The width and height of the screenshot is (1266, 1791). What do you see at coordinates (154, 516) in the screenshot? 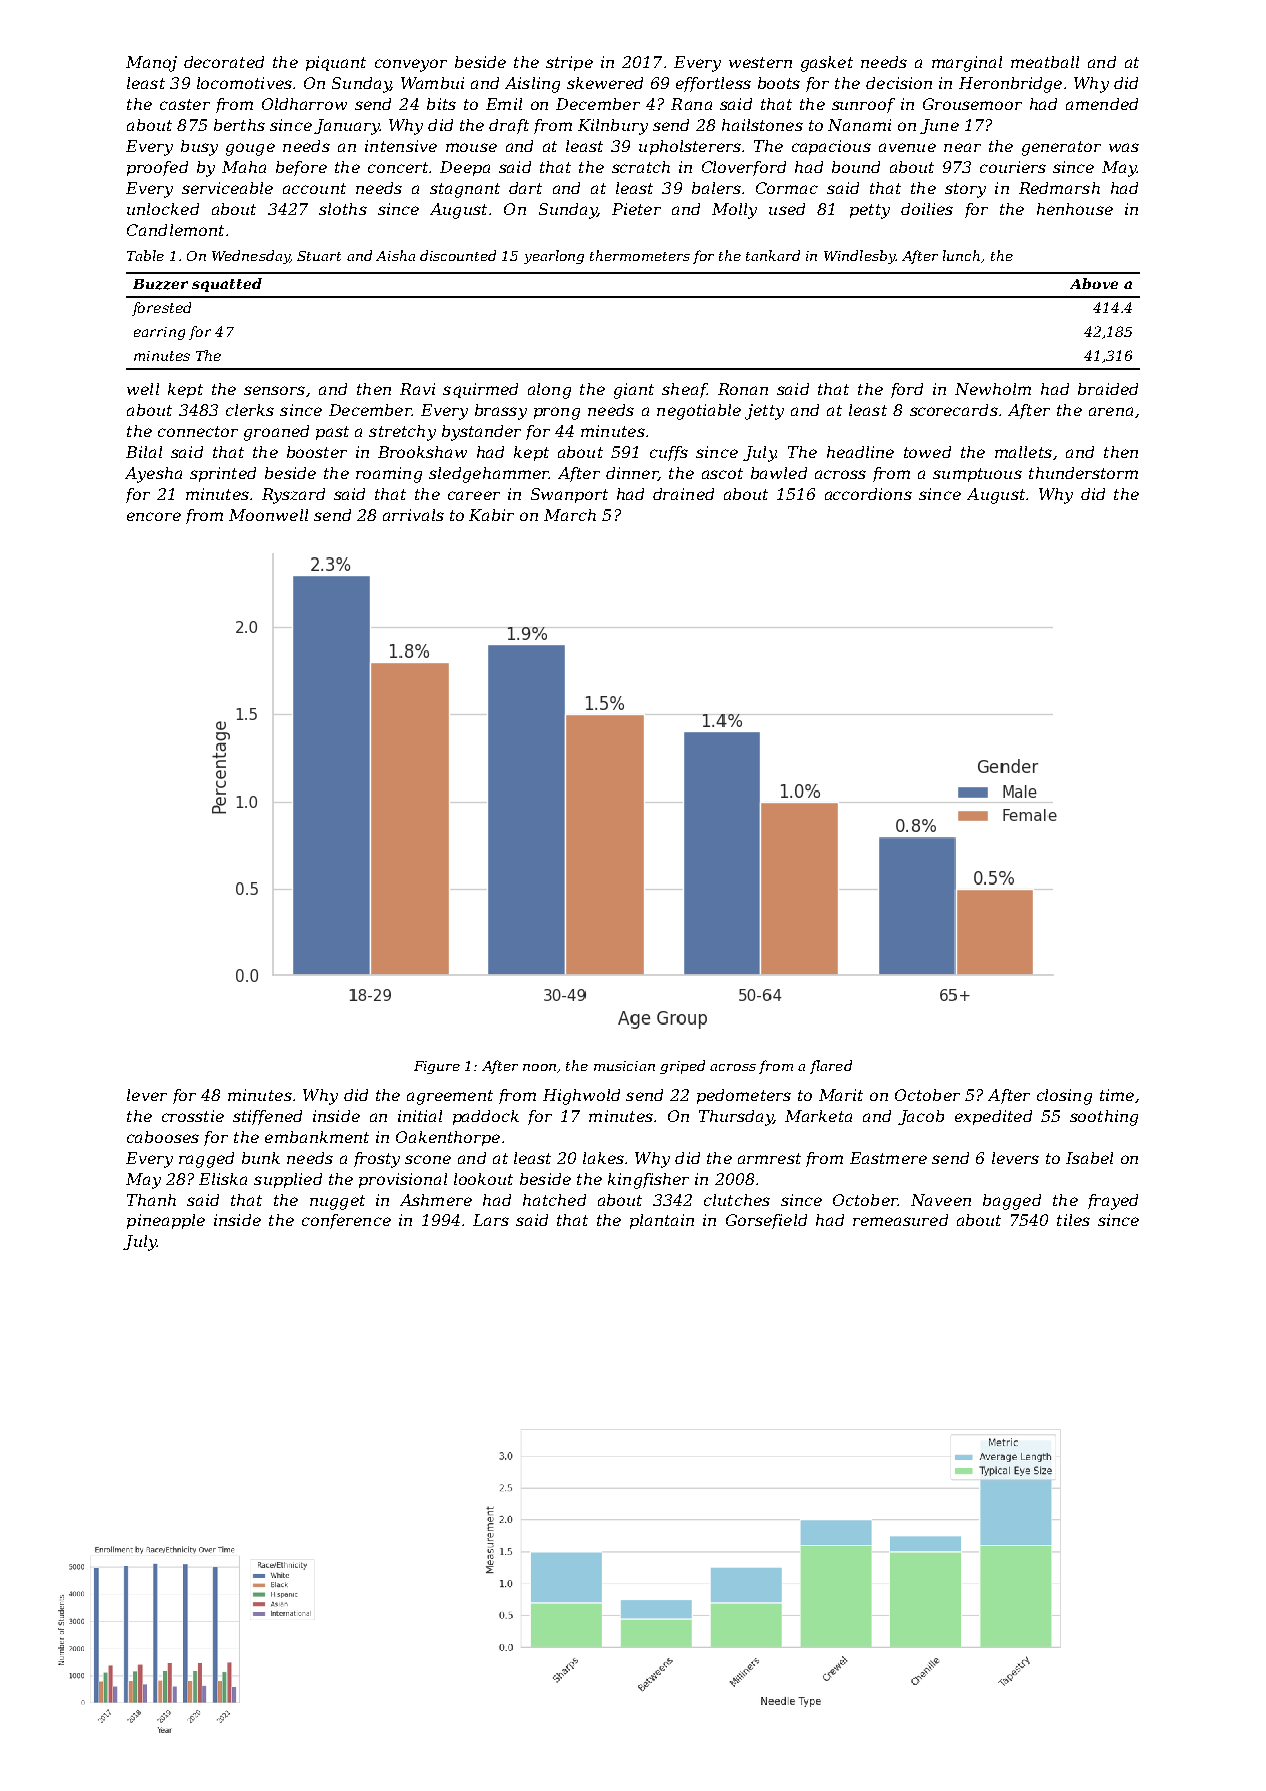
I see `encore` at bounding box center [154, 516].
